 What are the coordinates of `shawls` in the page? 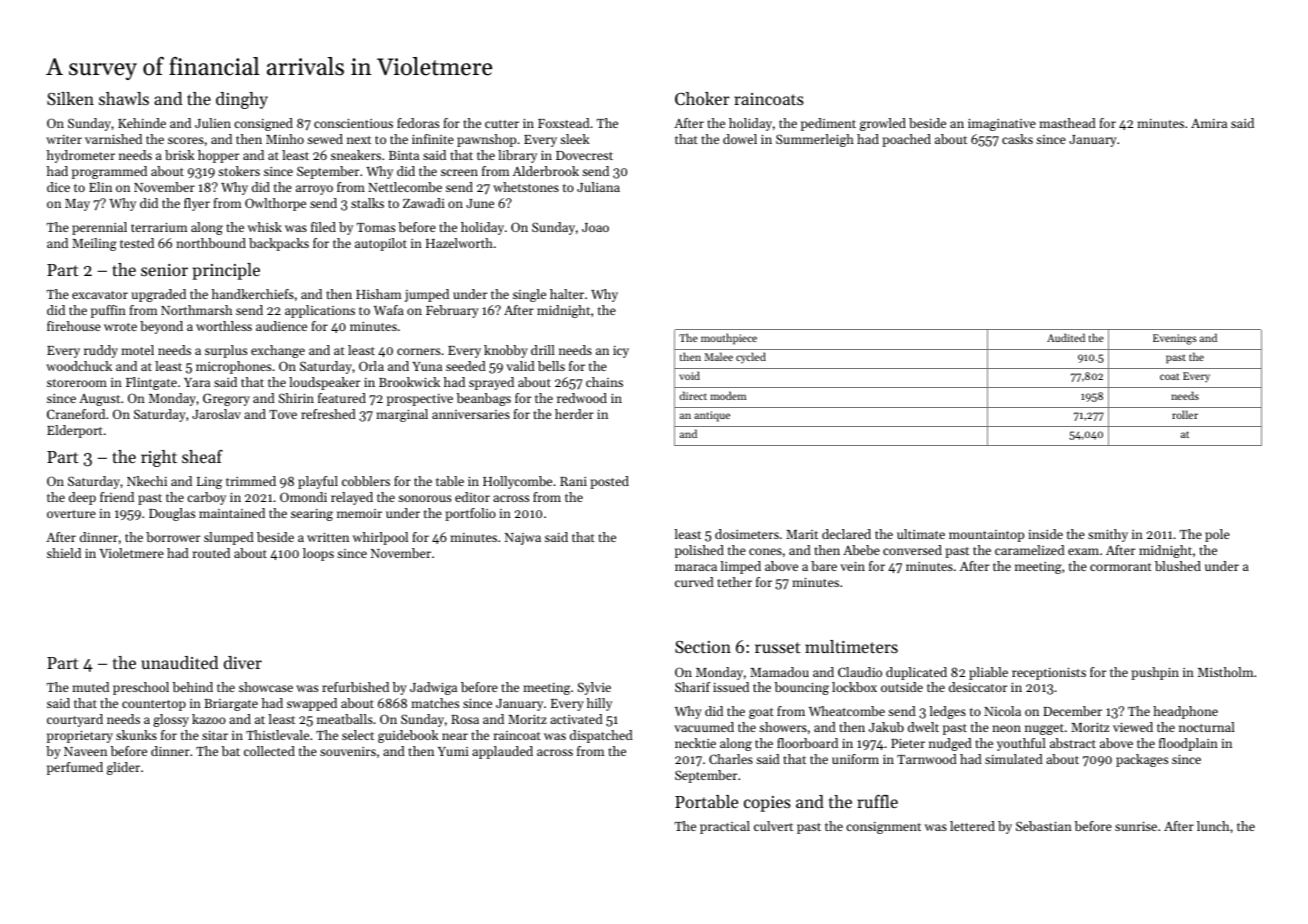 It's located at (124, 98).
